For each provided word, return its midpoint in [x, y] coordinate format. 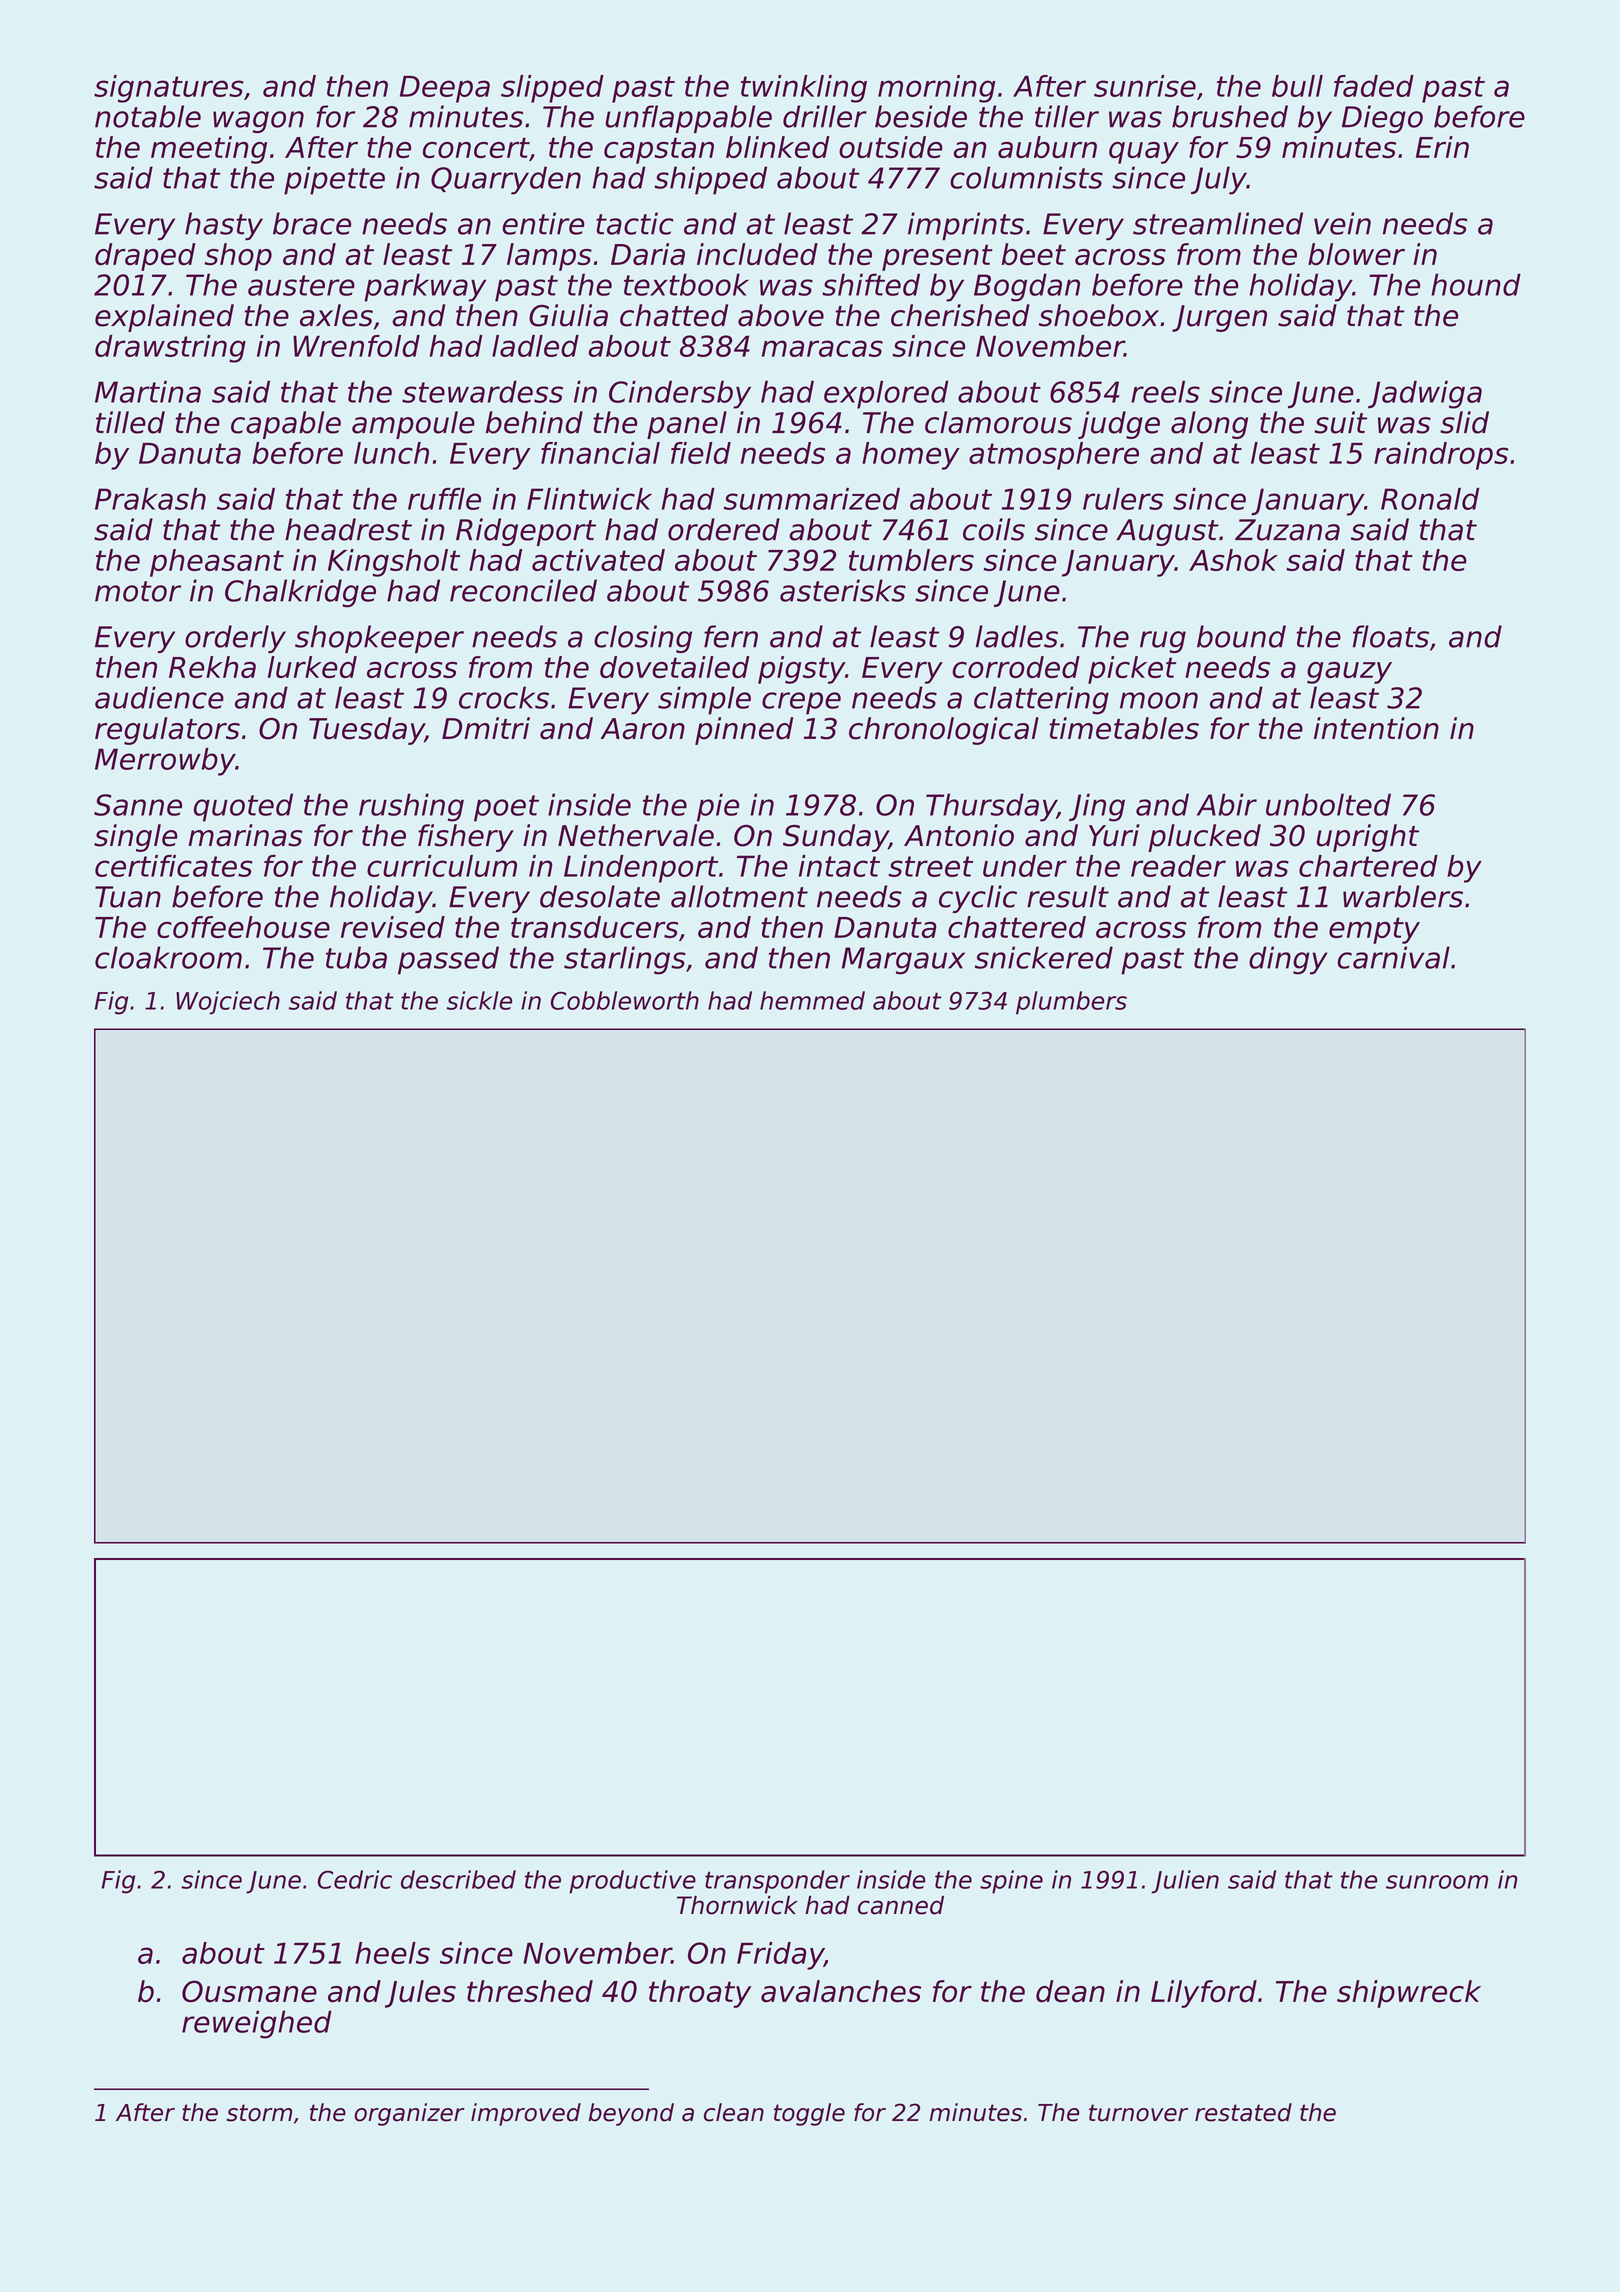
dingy [1288, 960]
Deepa [445, 89]
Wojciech [228, 1003]
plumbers [1071, 1003]
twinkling [804, 89]
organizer [409, 2114]
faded [1374, 86]
